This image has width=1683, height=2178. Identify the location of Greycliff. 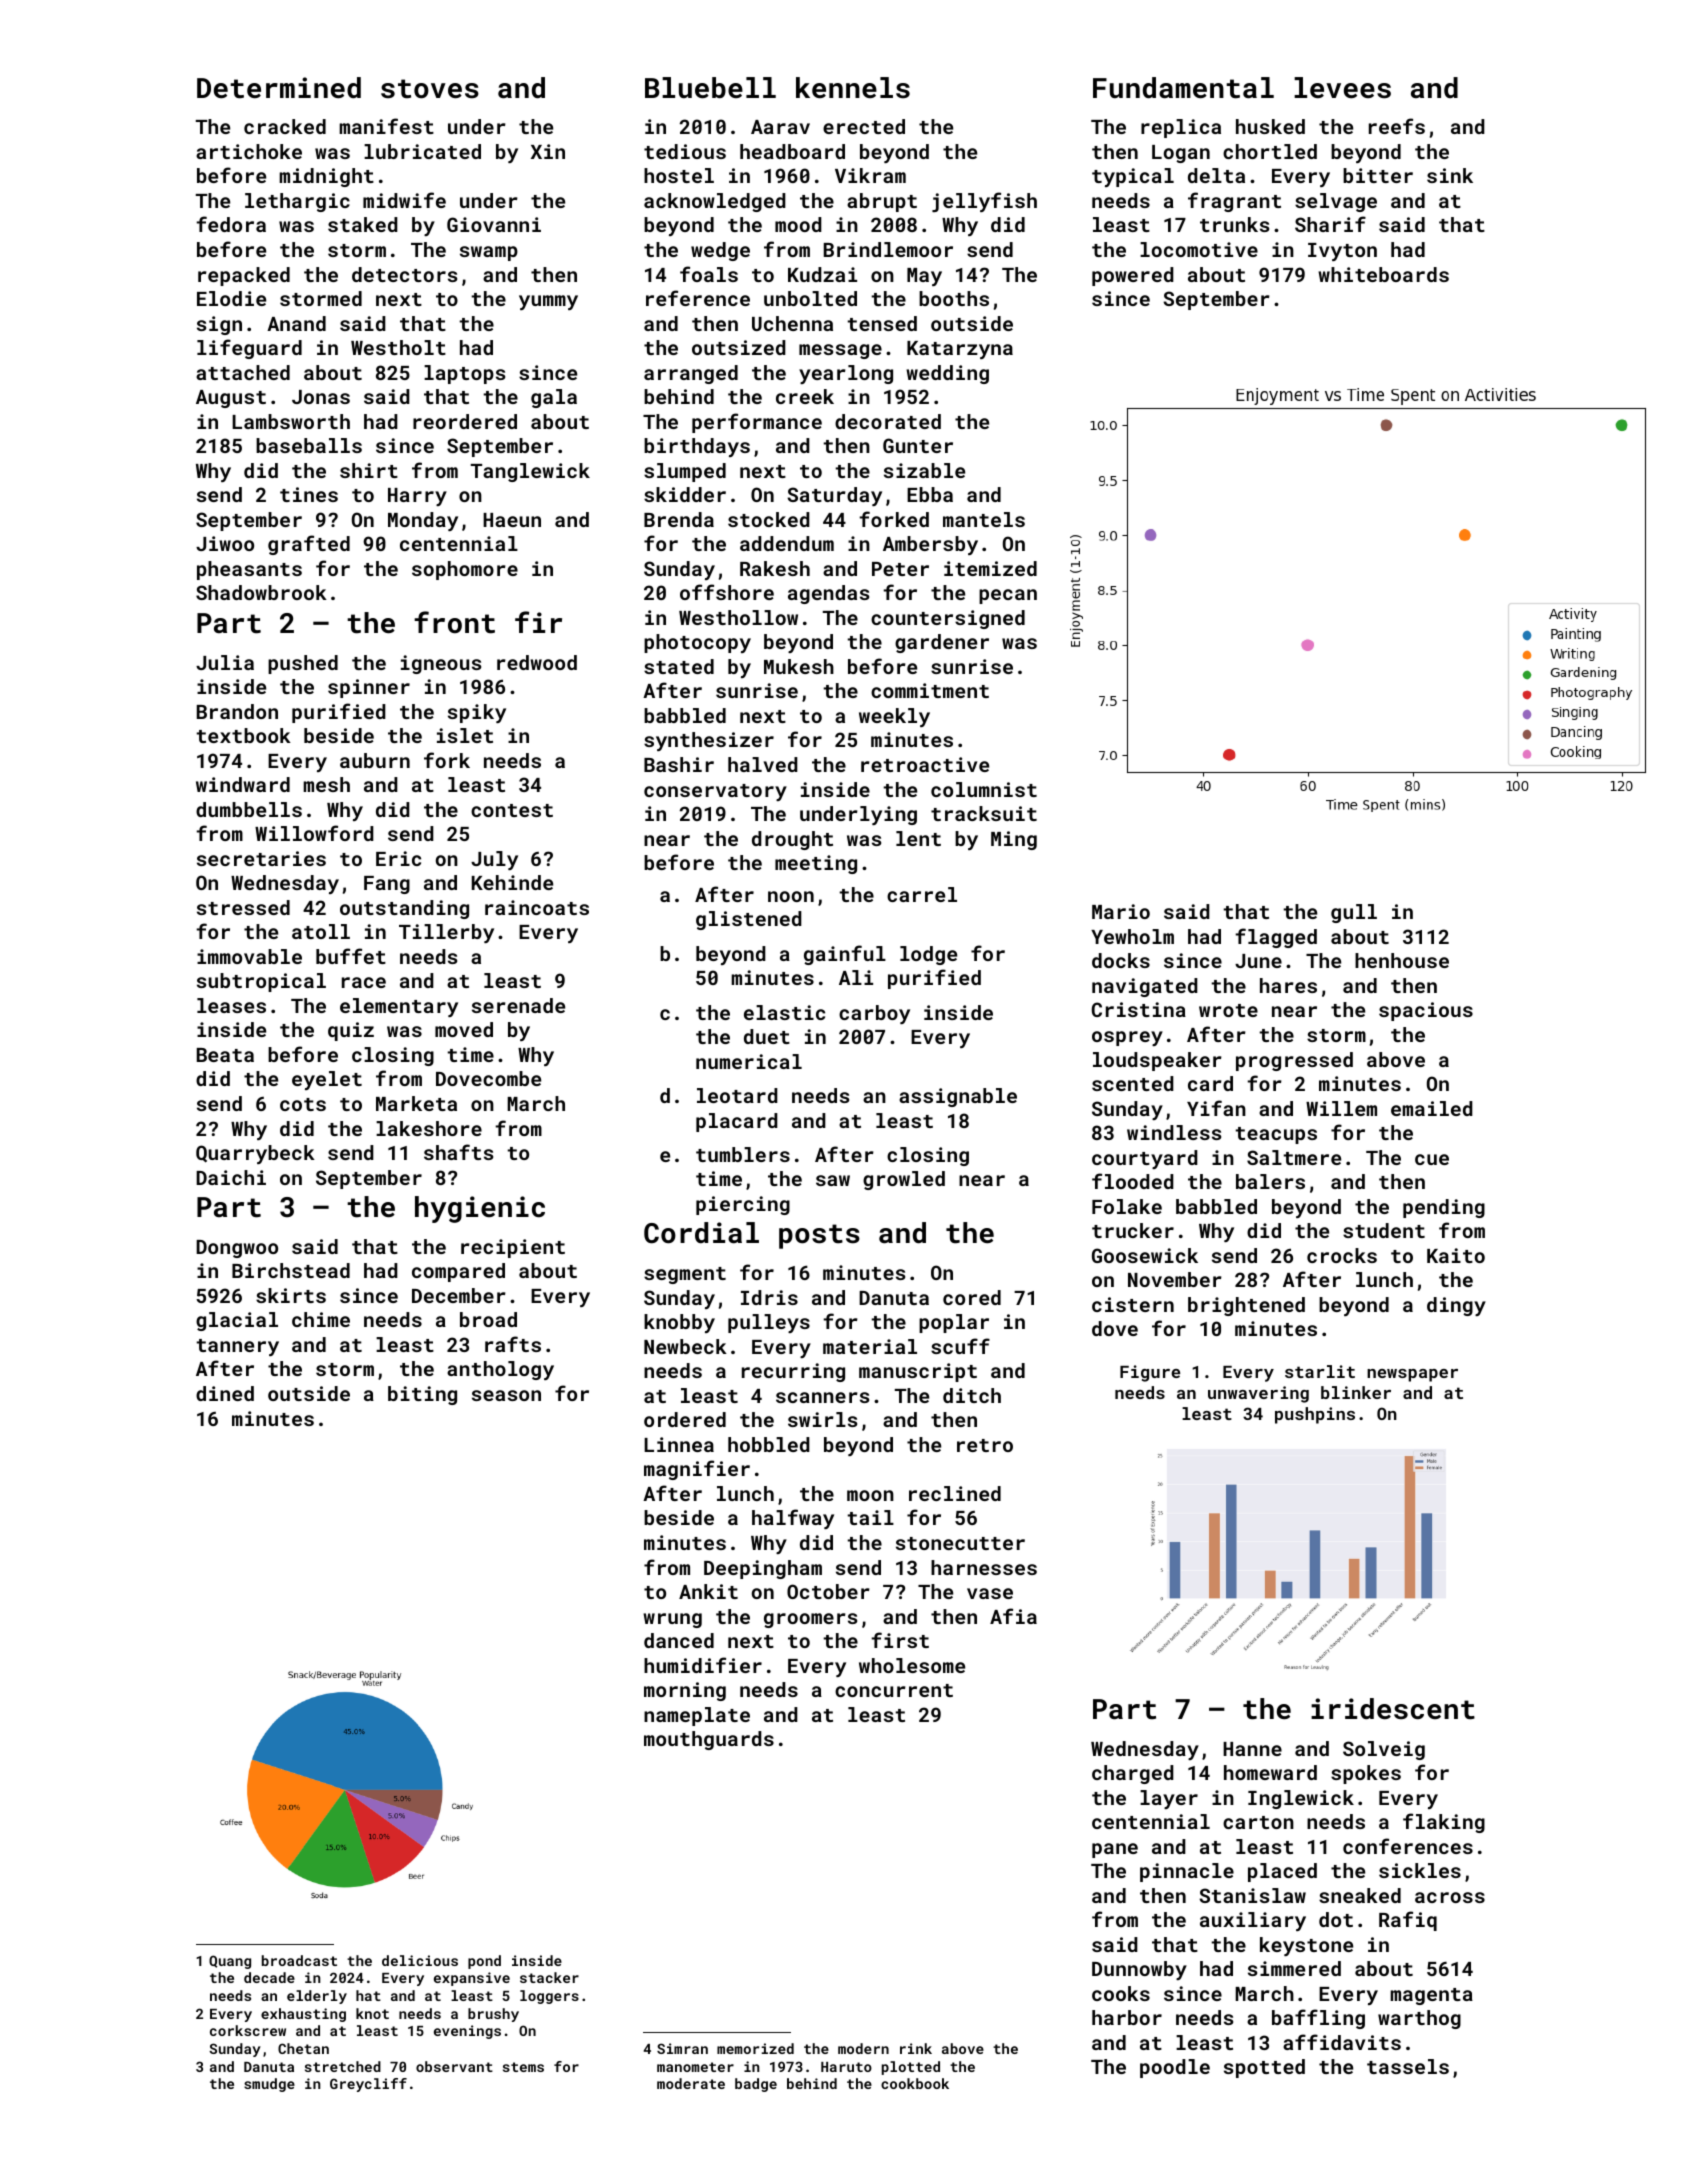
(368, 2085).
